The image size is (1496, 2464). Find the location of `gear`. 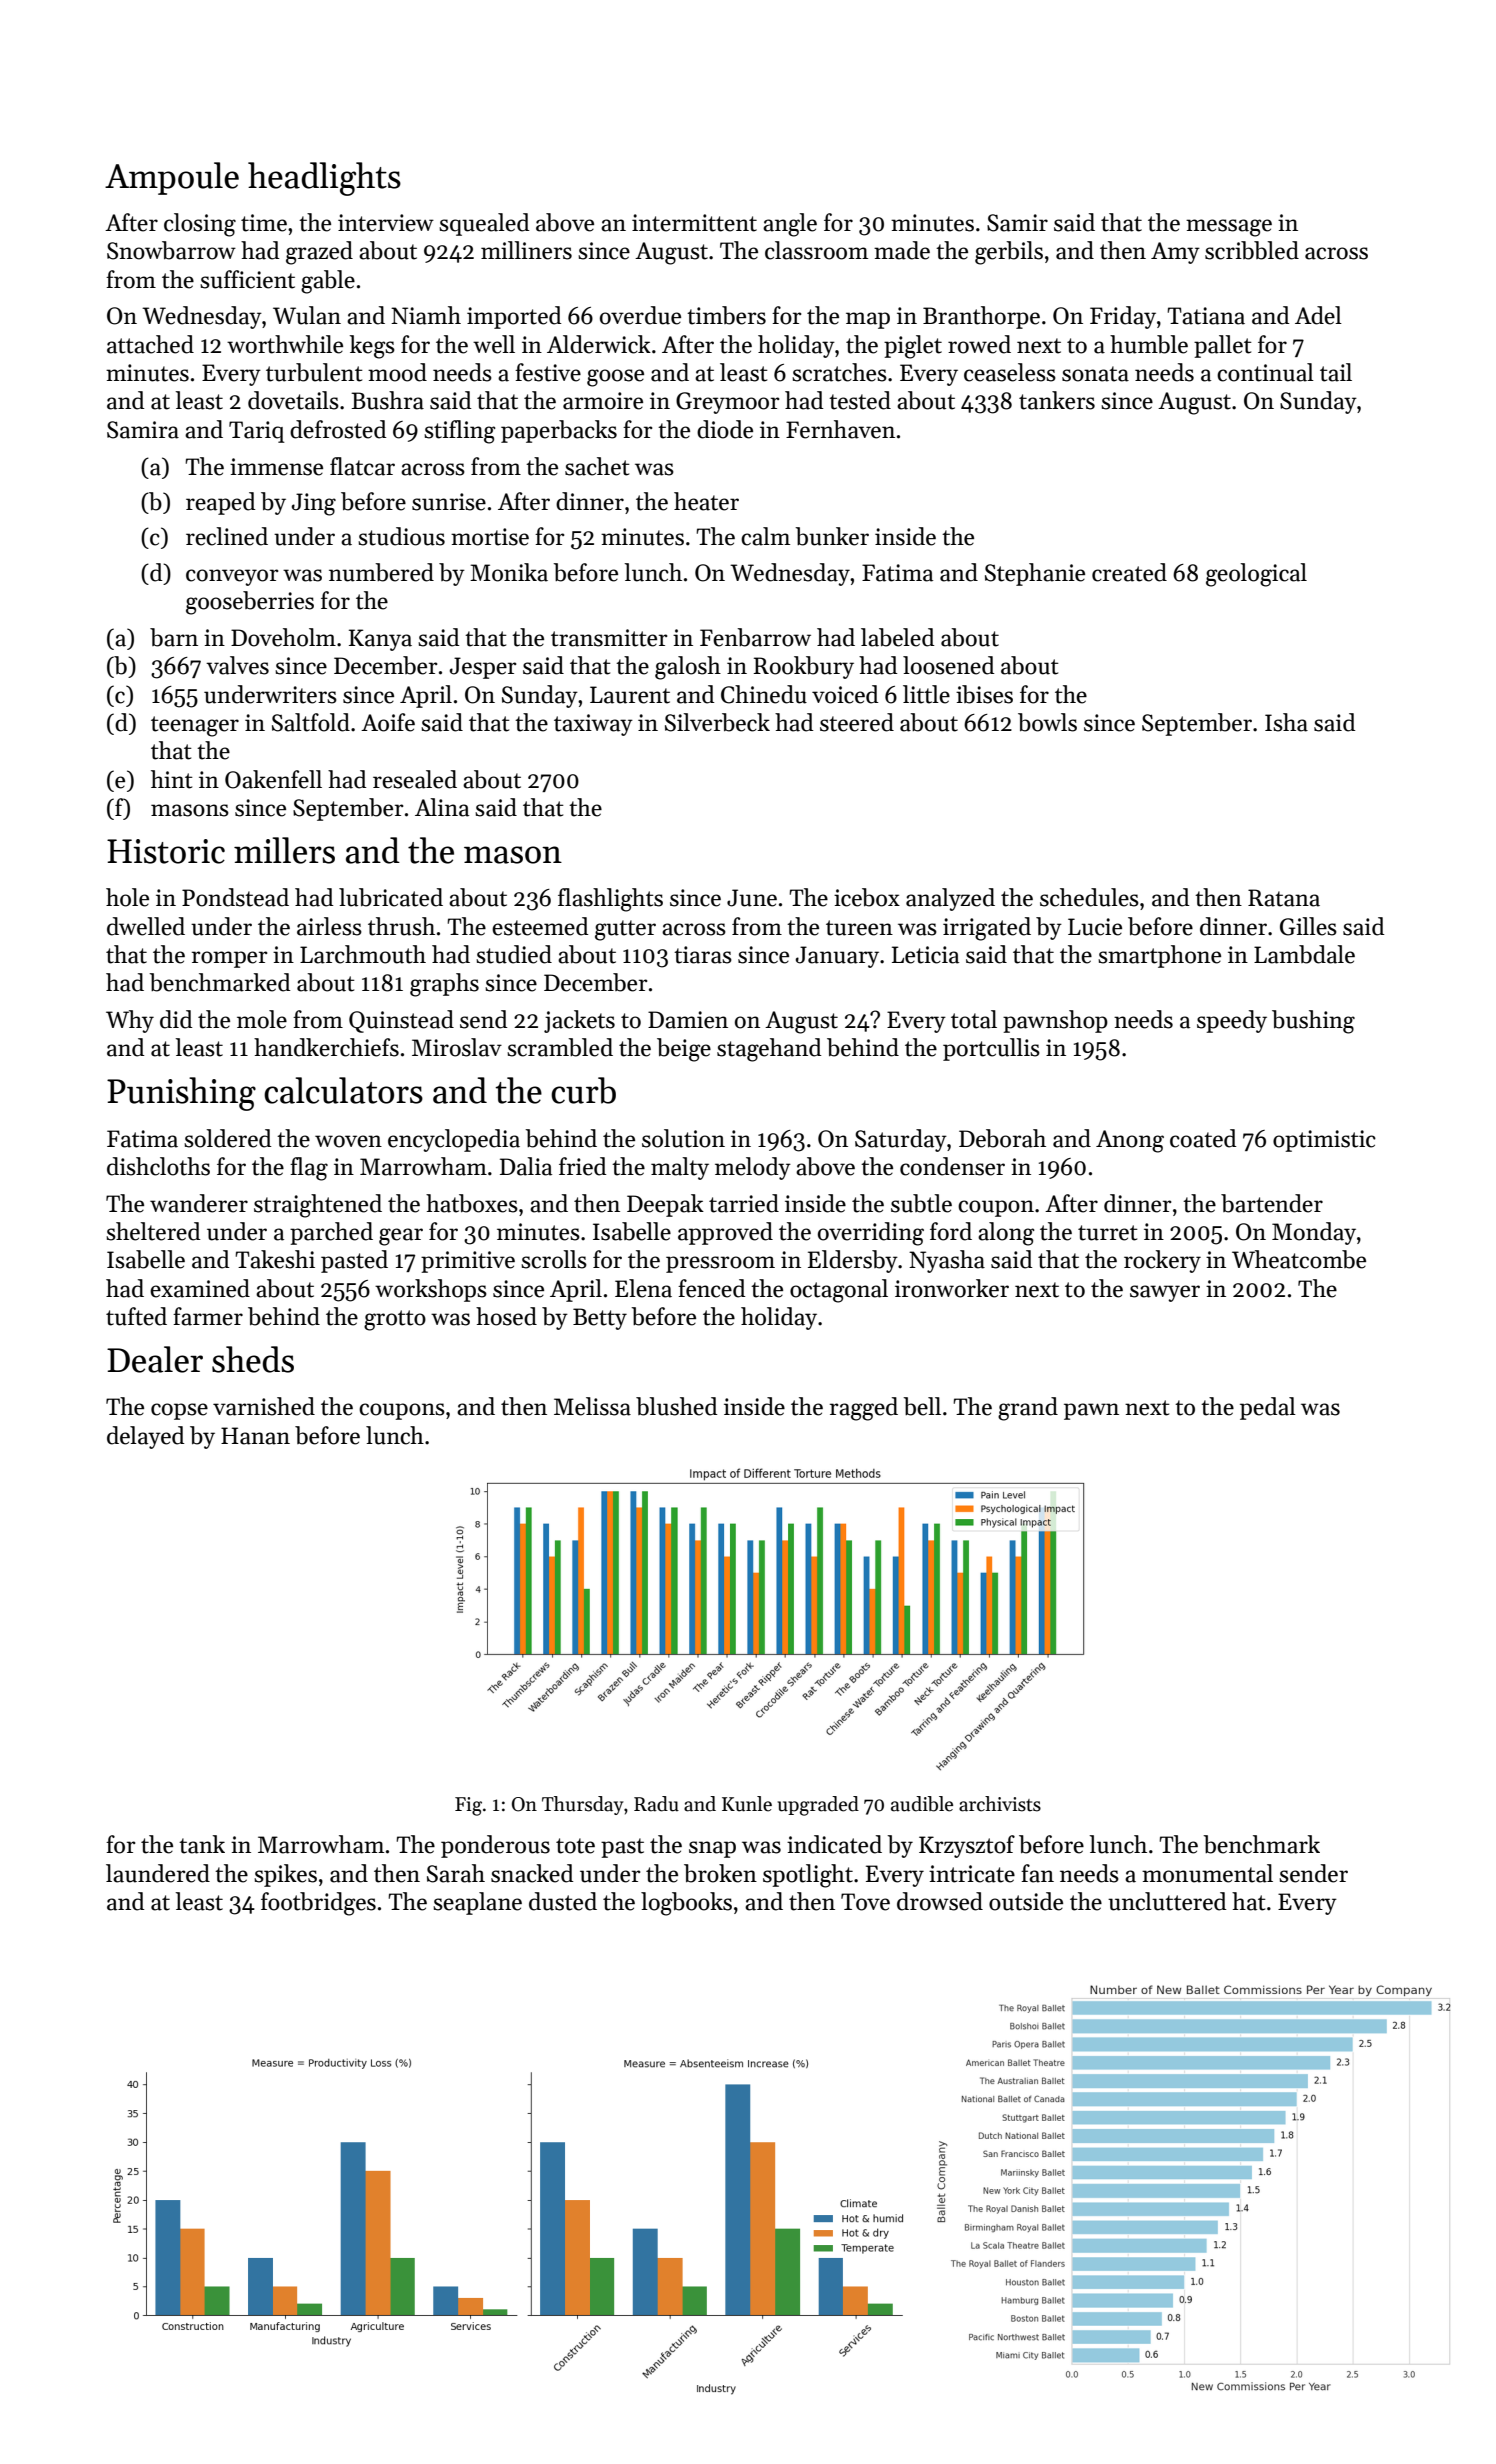

gear is located at coordinates (401, 1237).
